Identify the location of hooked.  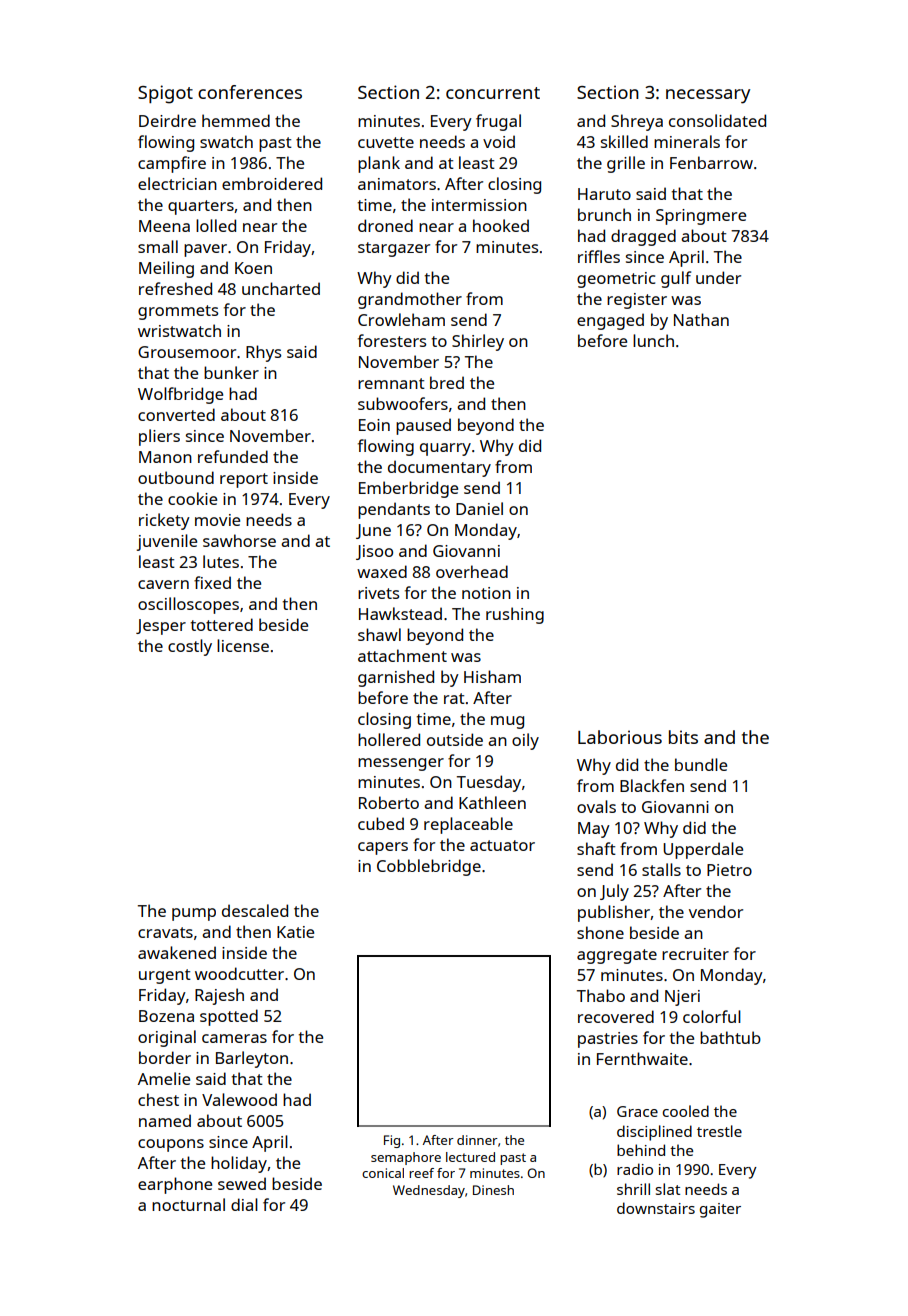
(501, 225).
